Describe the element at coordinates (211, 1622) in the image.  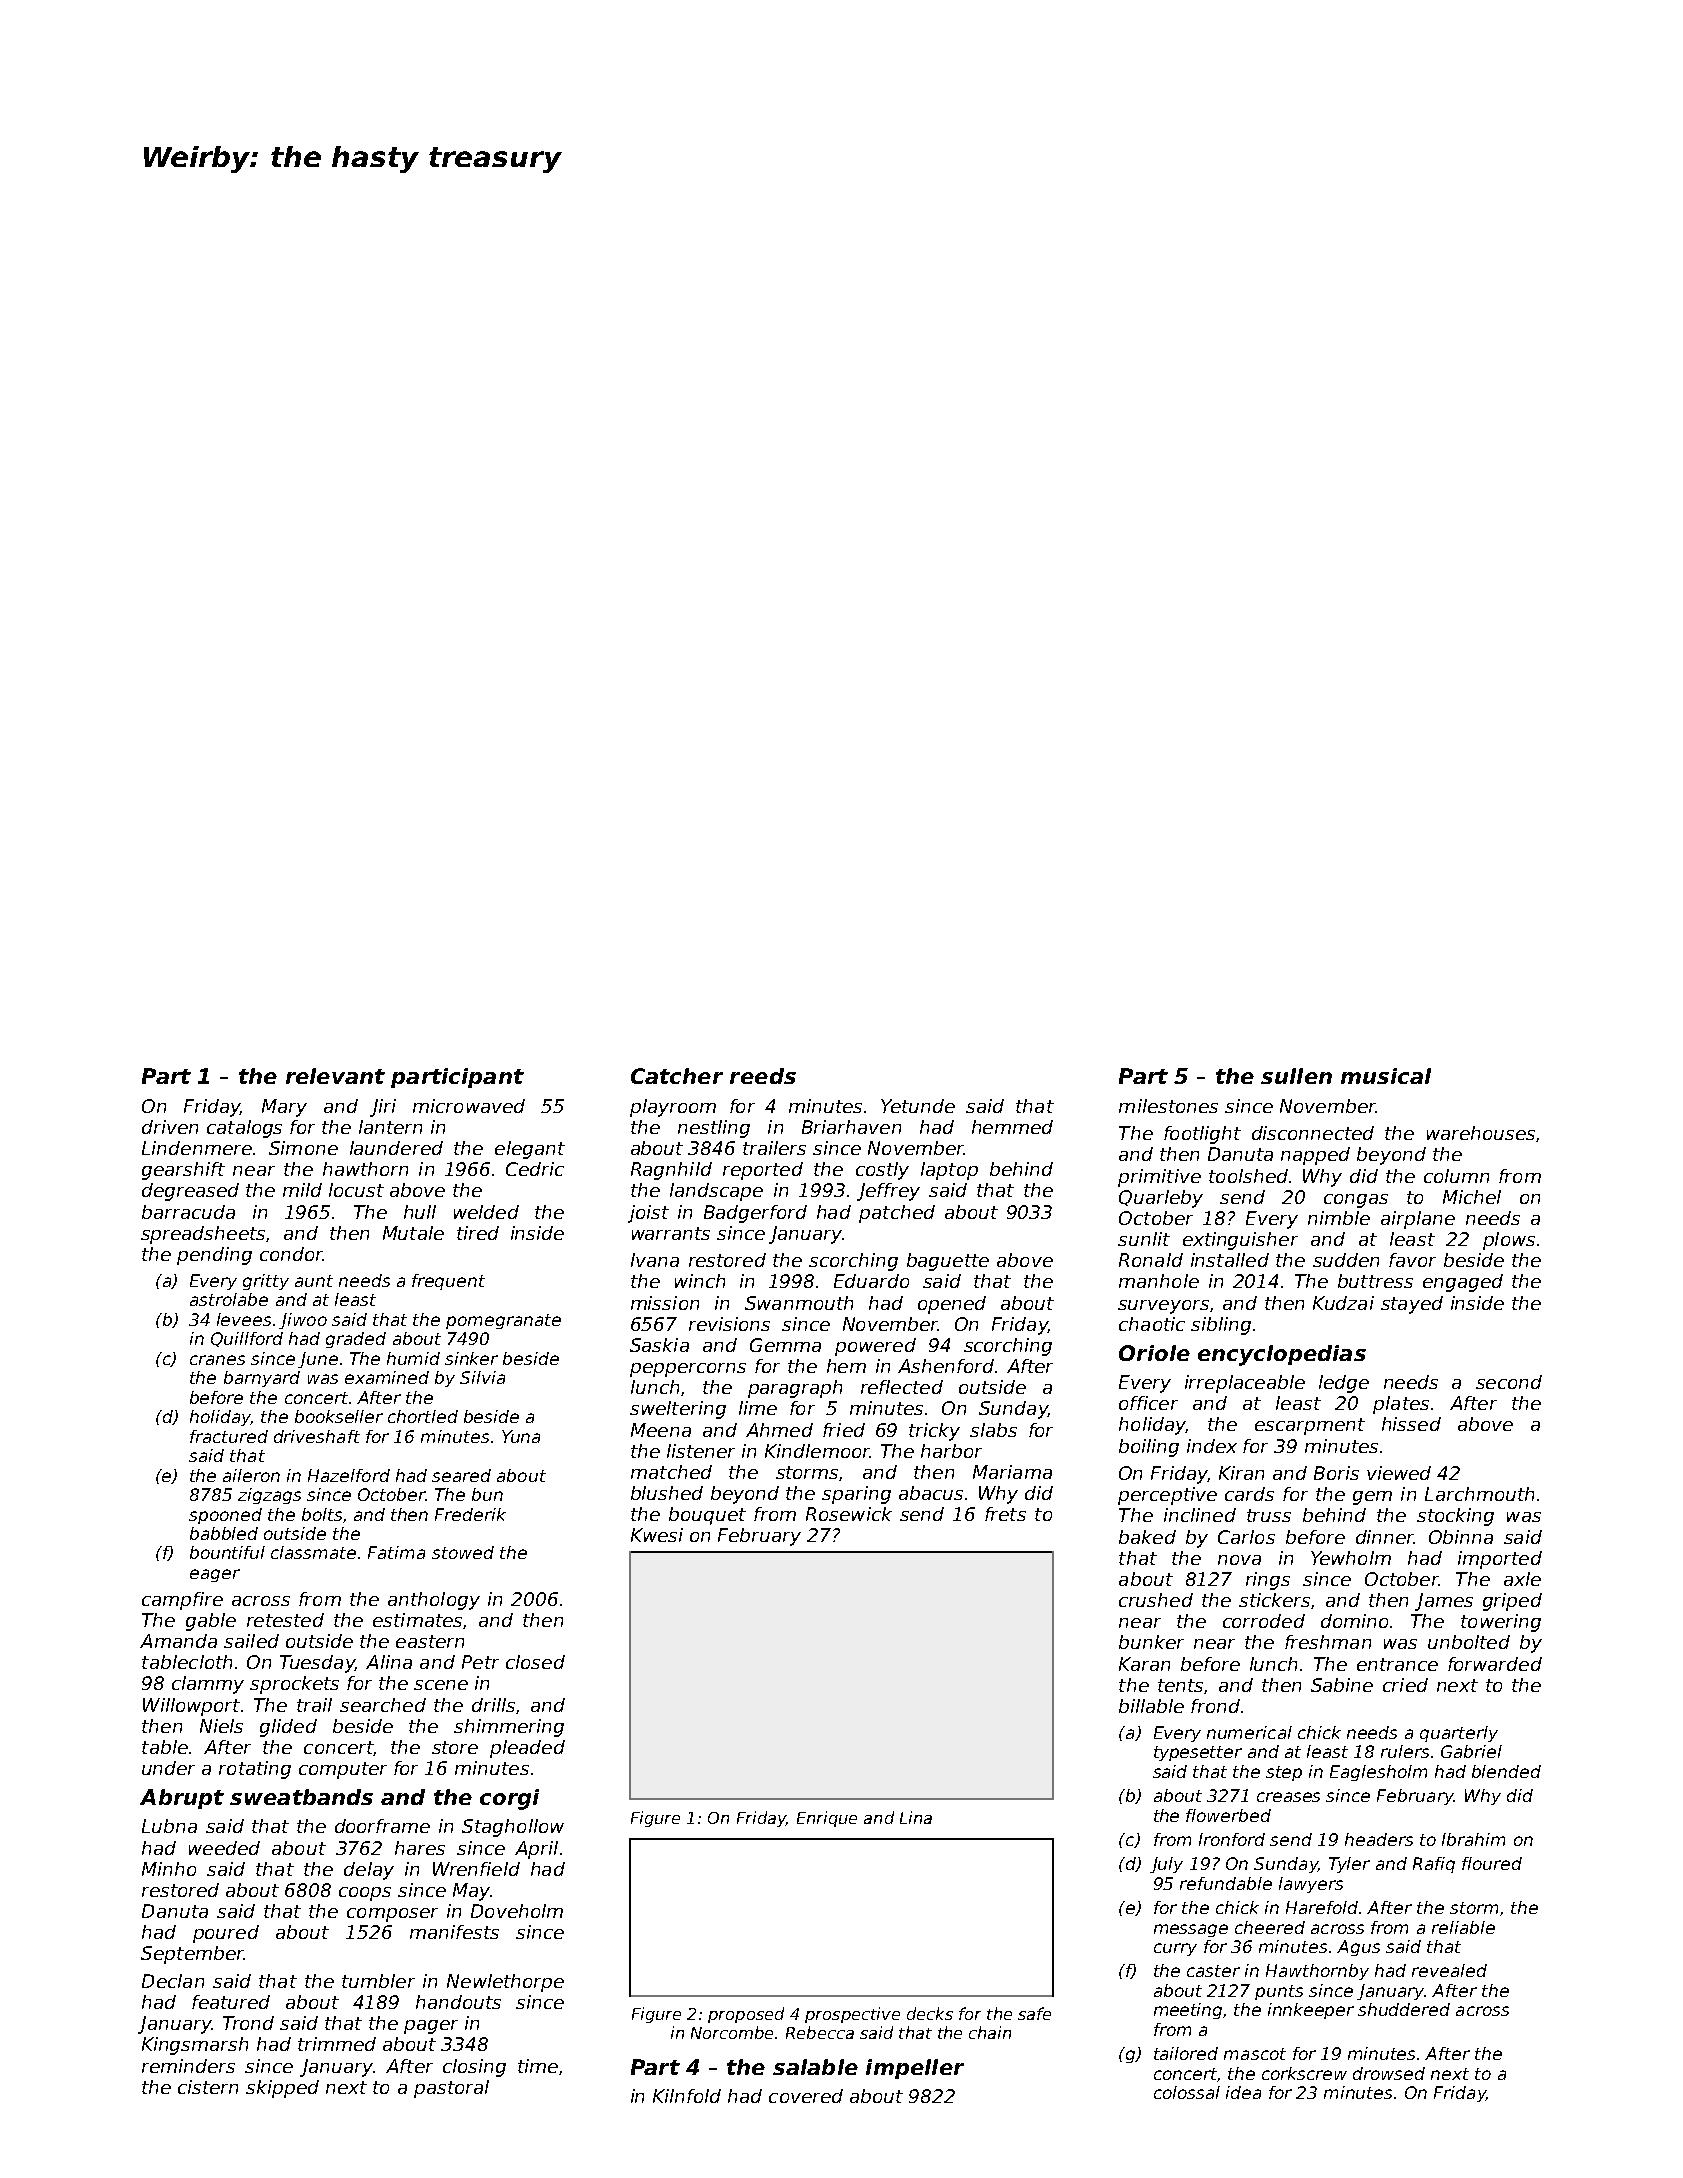
I see `gable` at that location.
